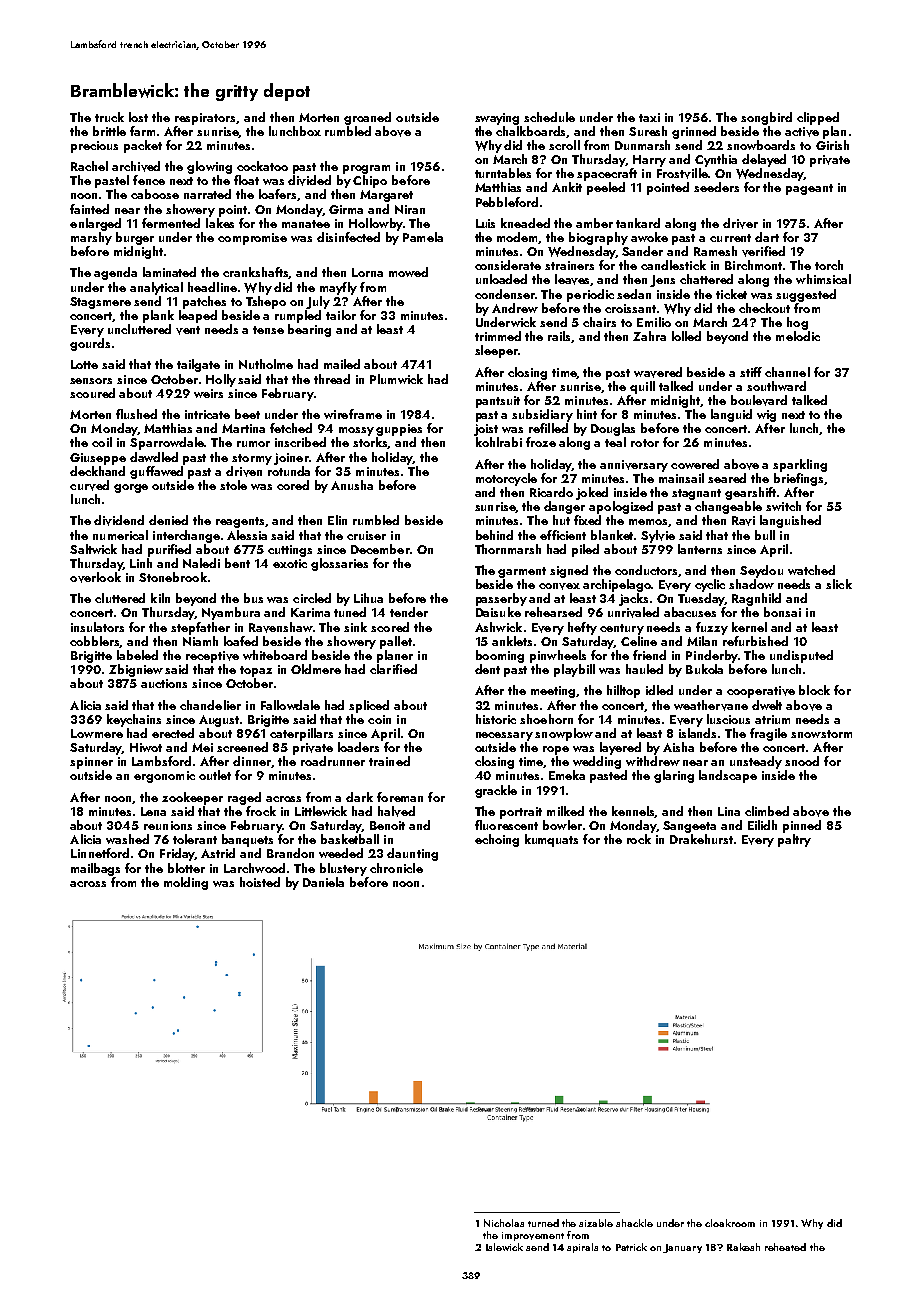  Describe the element at coordinates (89, 166) in the screenshot. I see `Rachel` at that location.
